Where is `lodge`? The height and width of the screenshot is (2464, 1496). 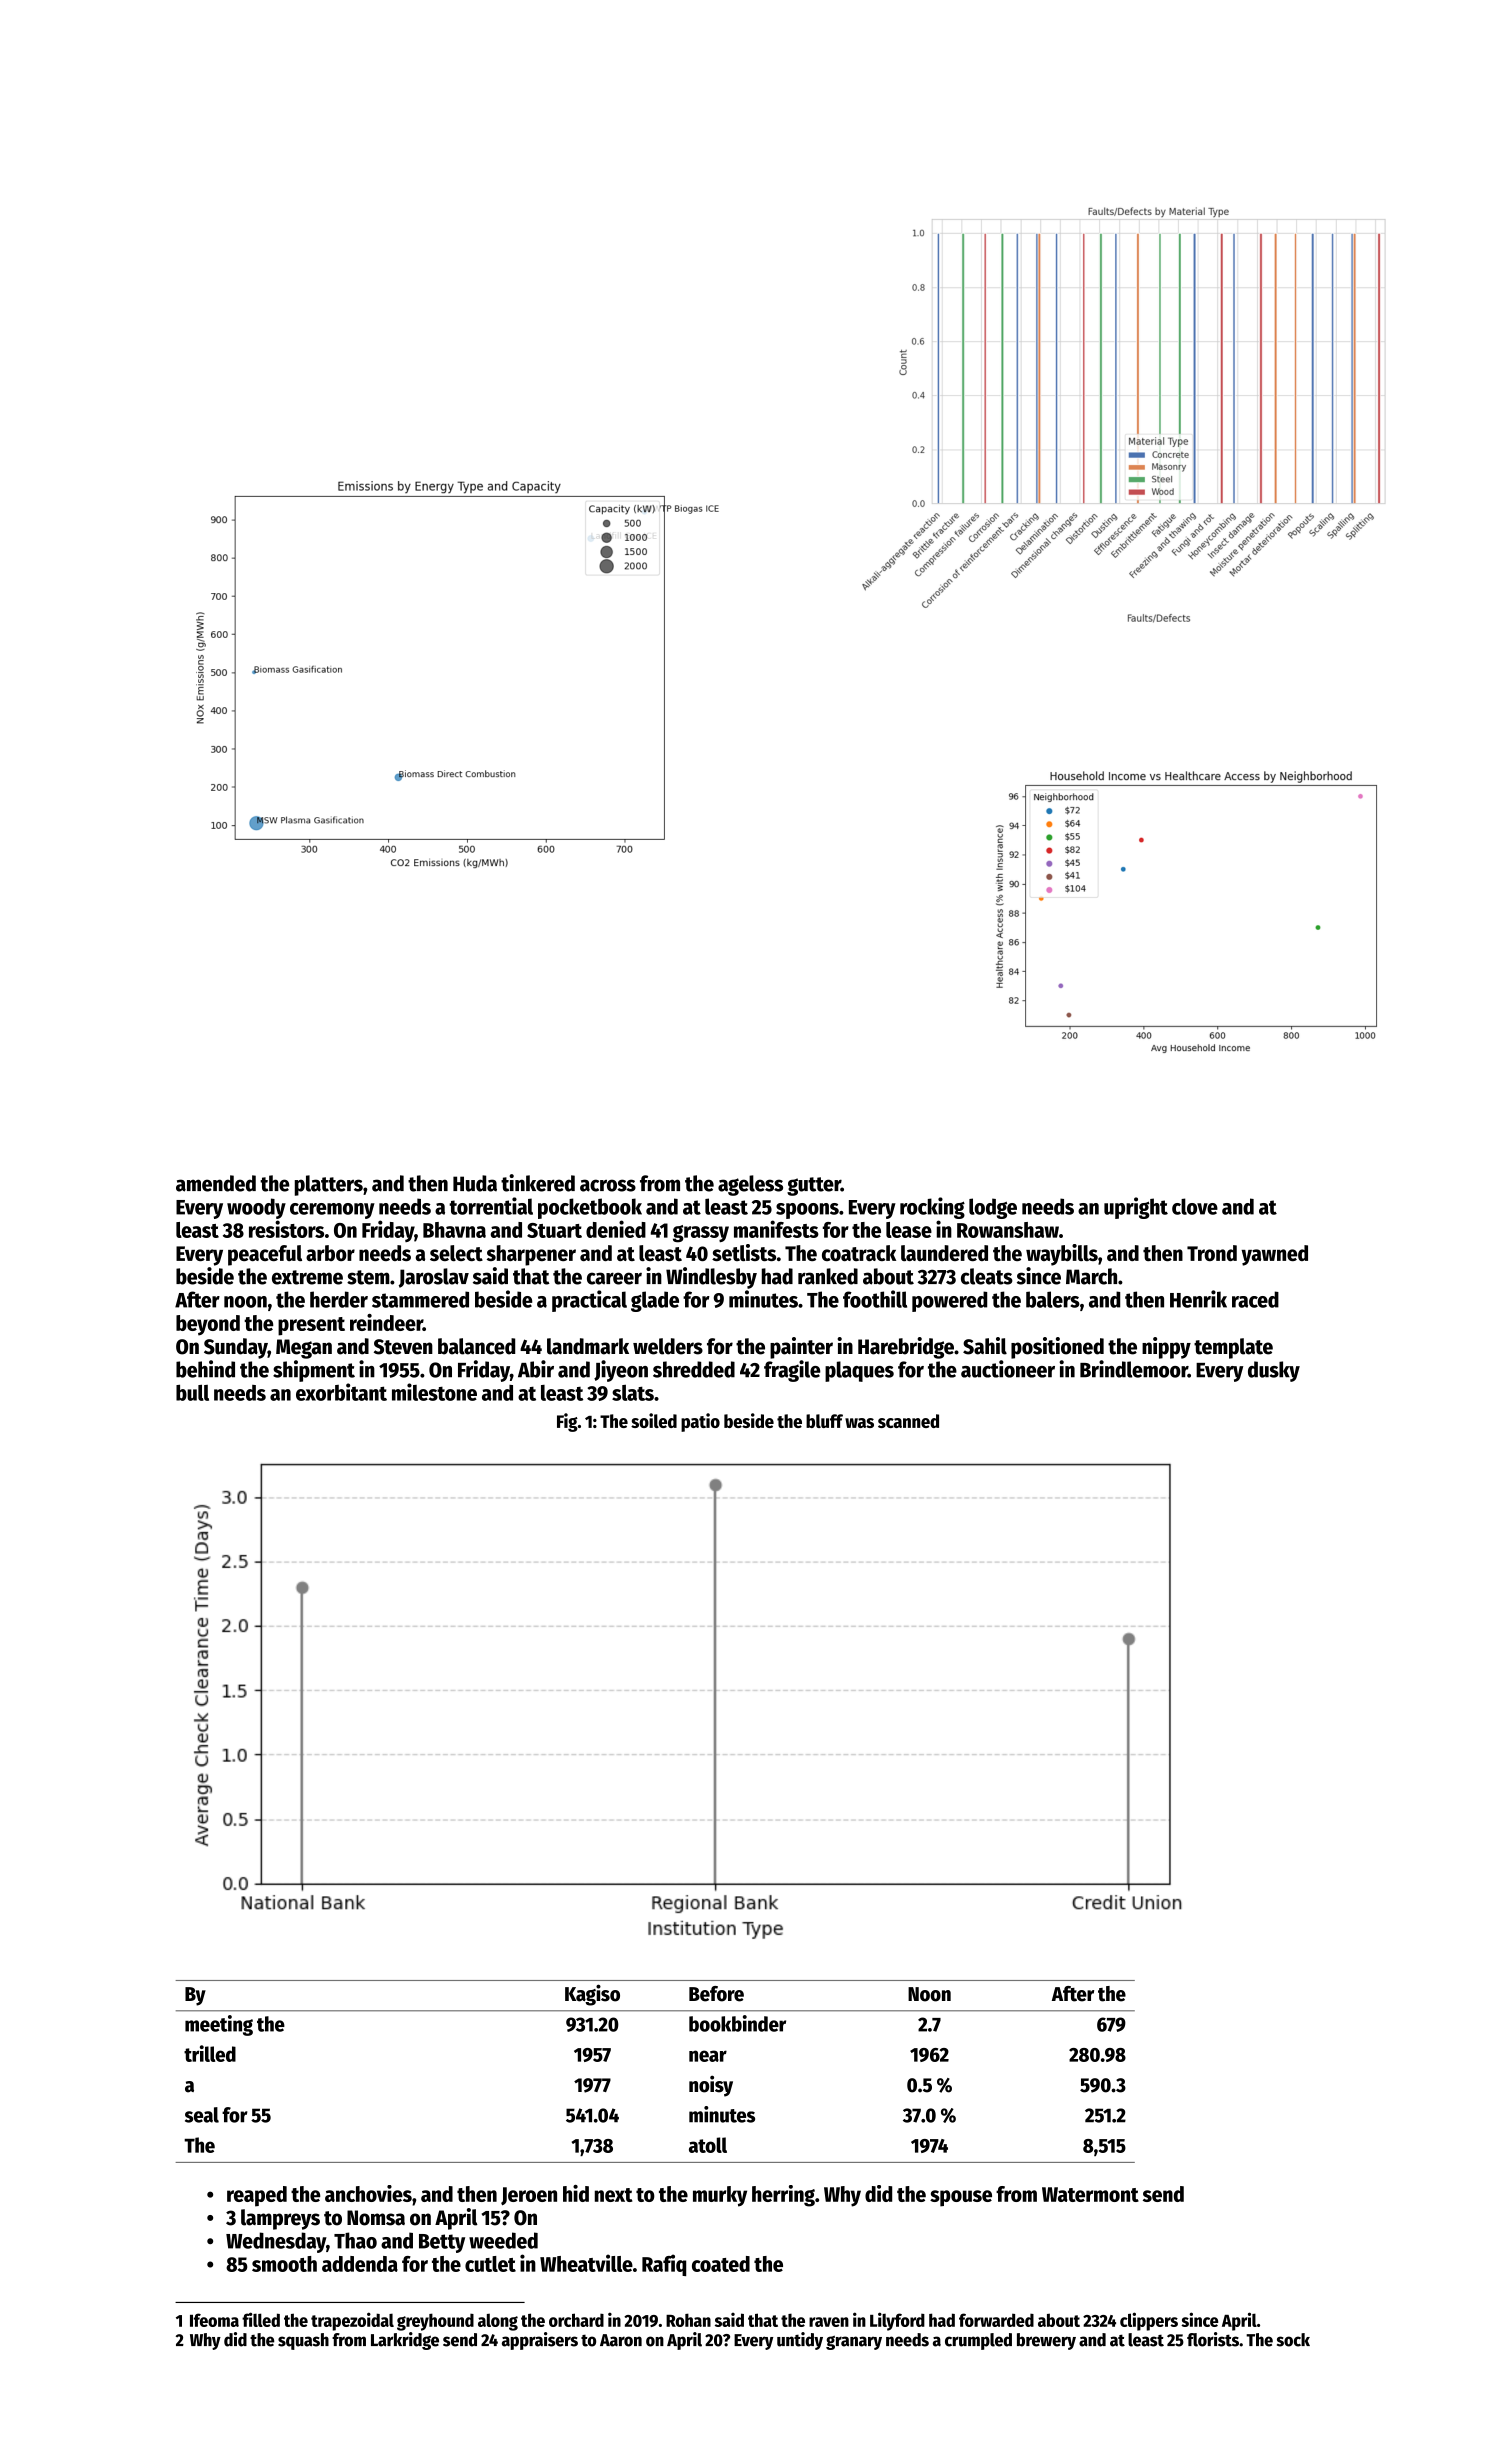
lodge is located at coordinates (993, 1208).
